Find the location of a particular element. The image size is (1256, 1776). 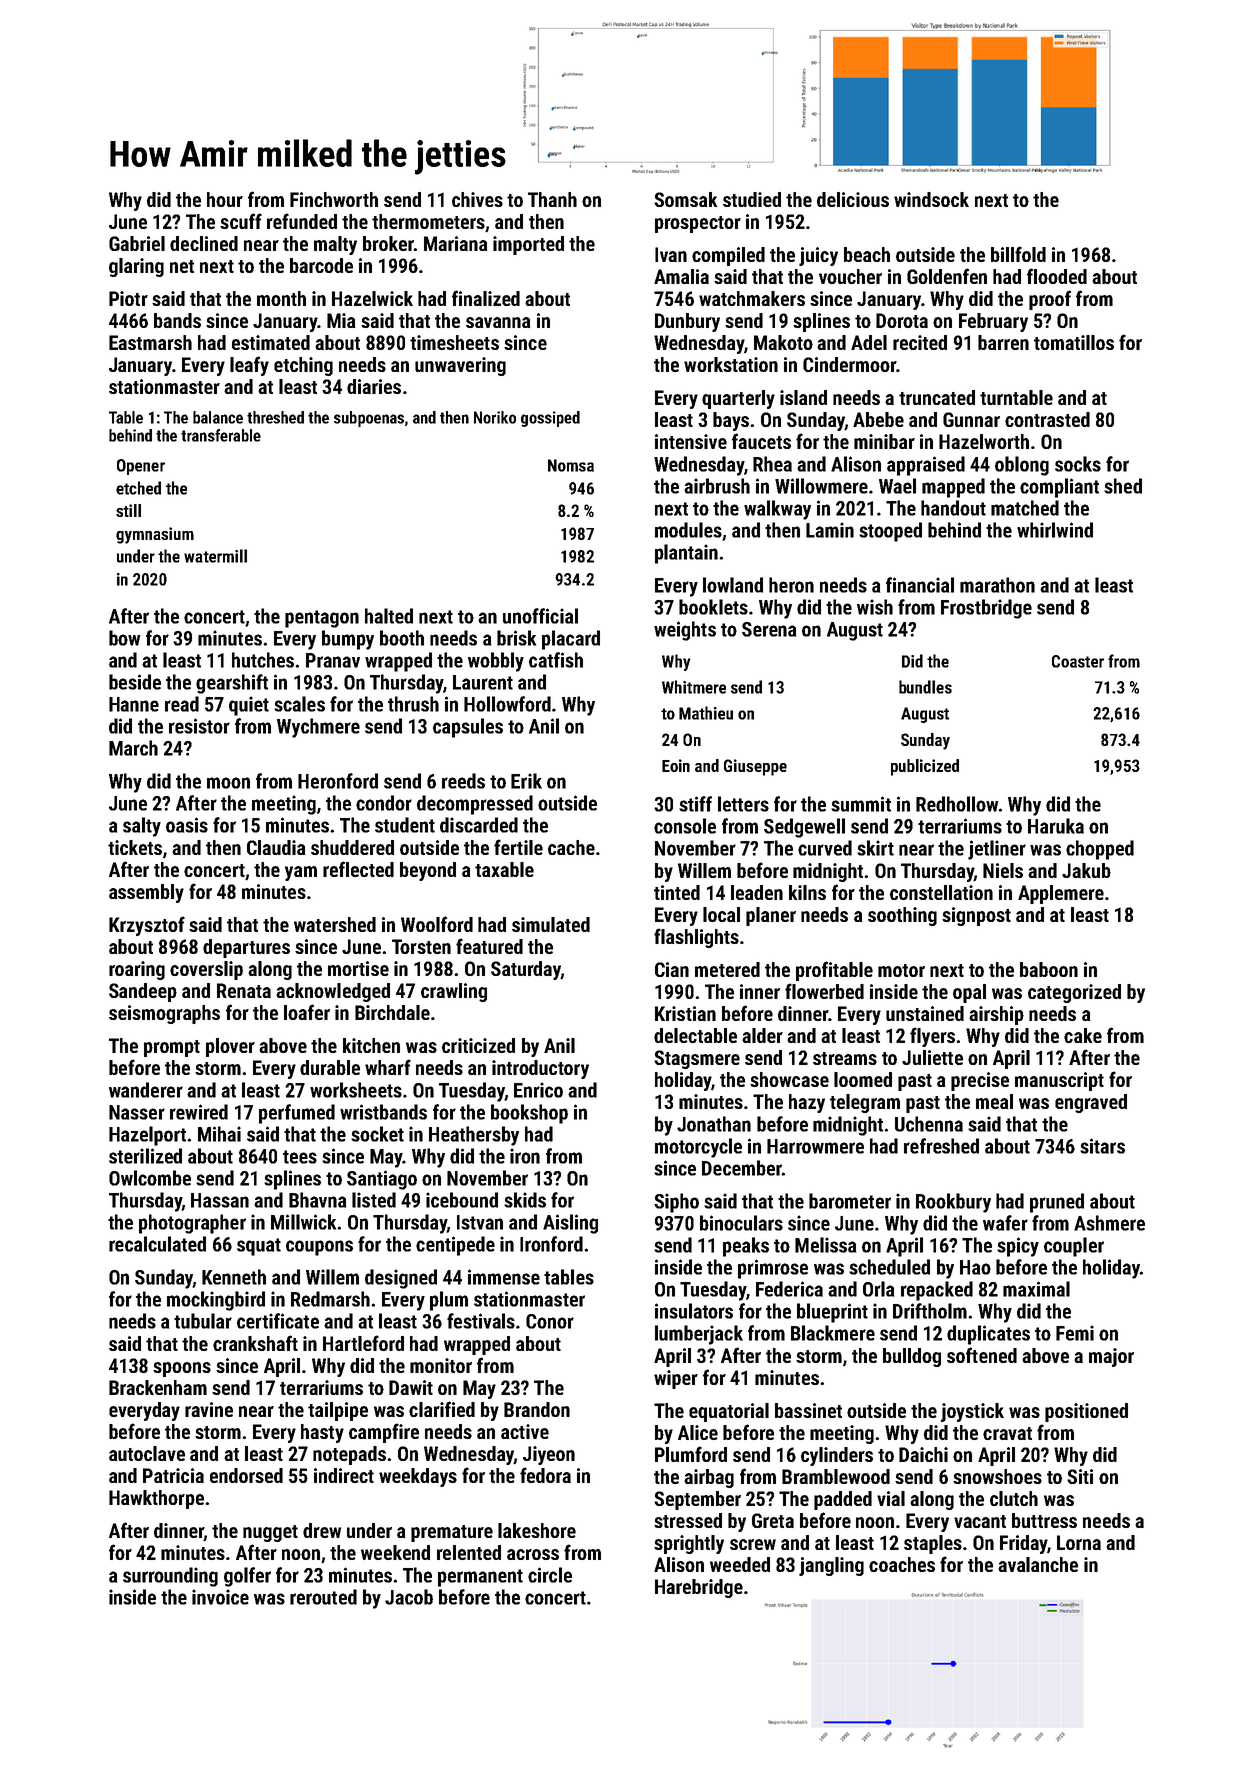

rerouted is located at coordinates (323, 1597).
